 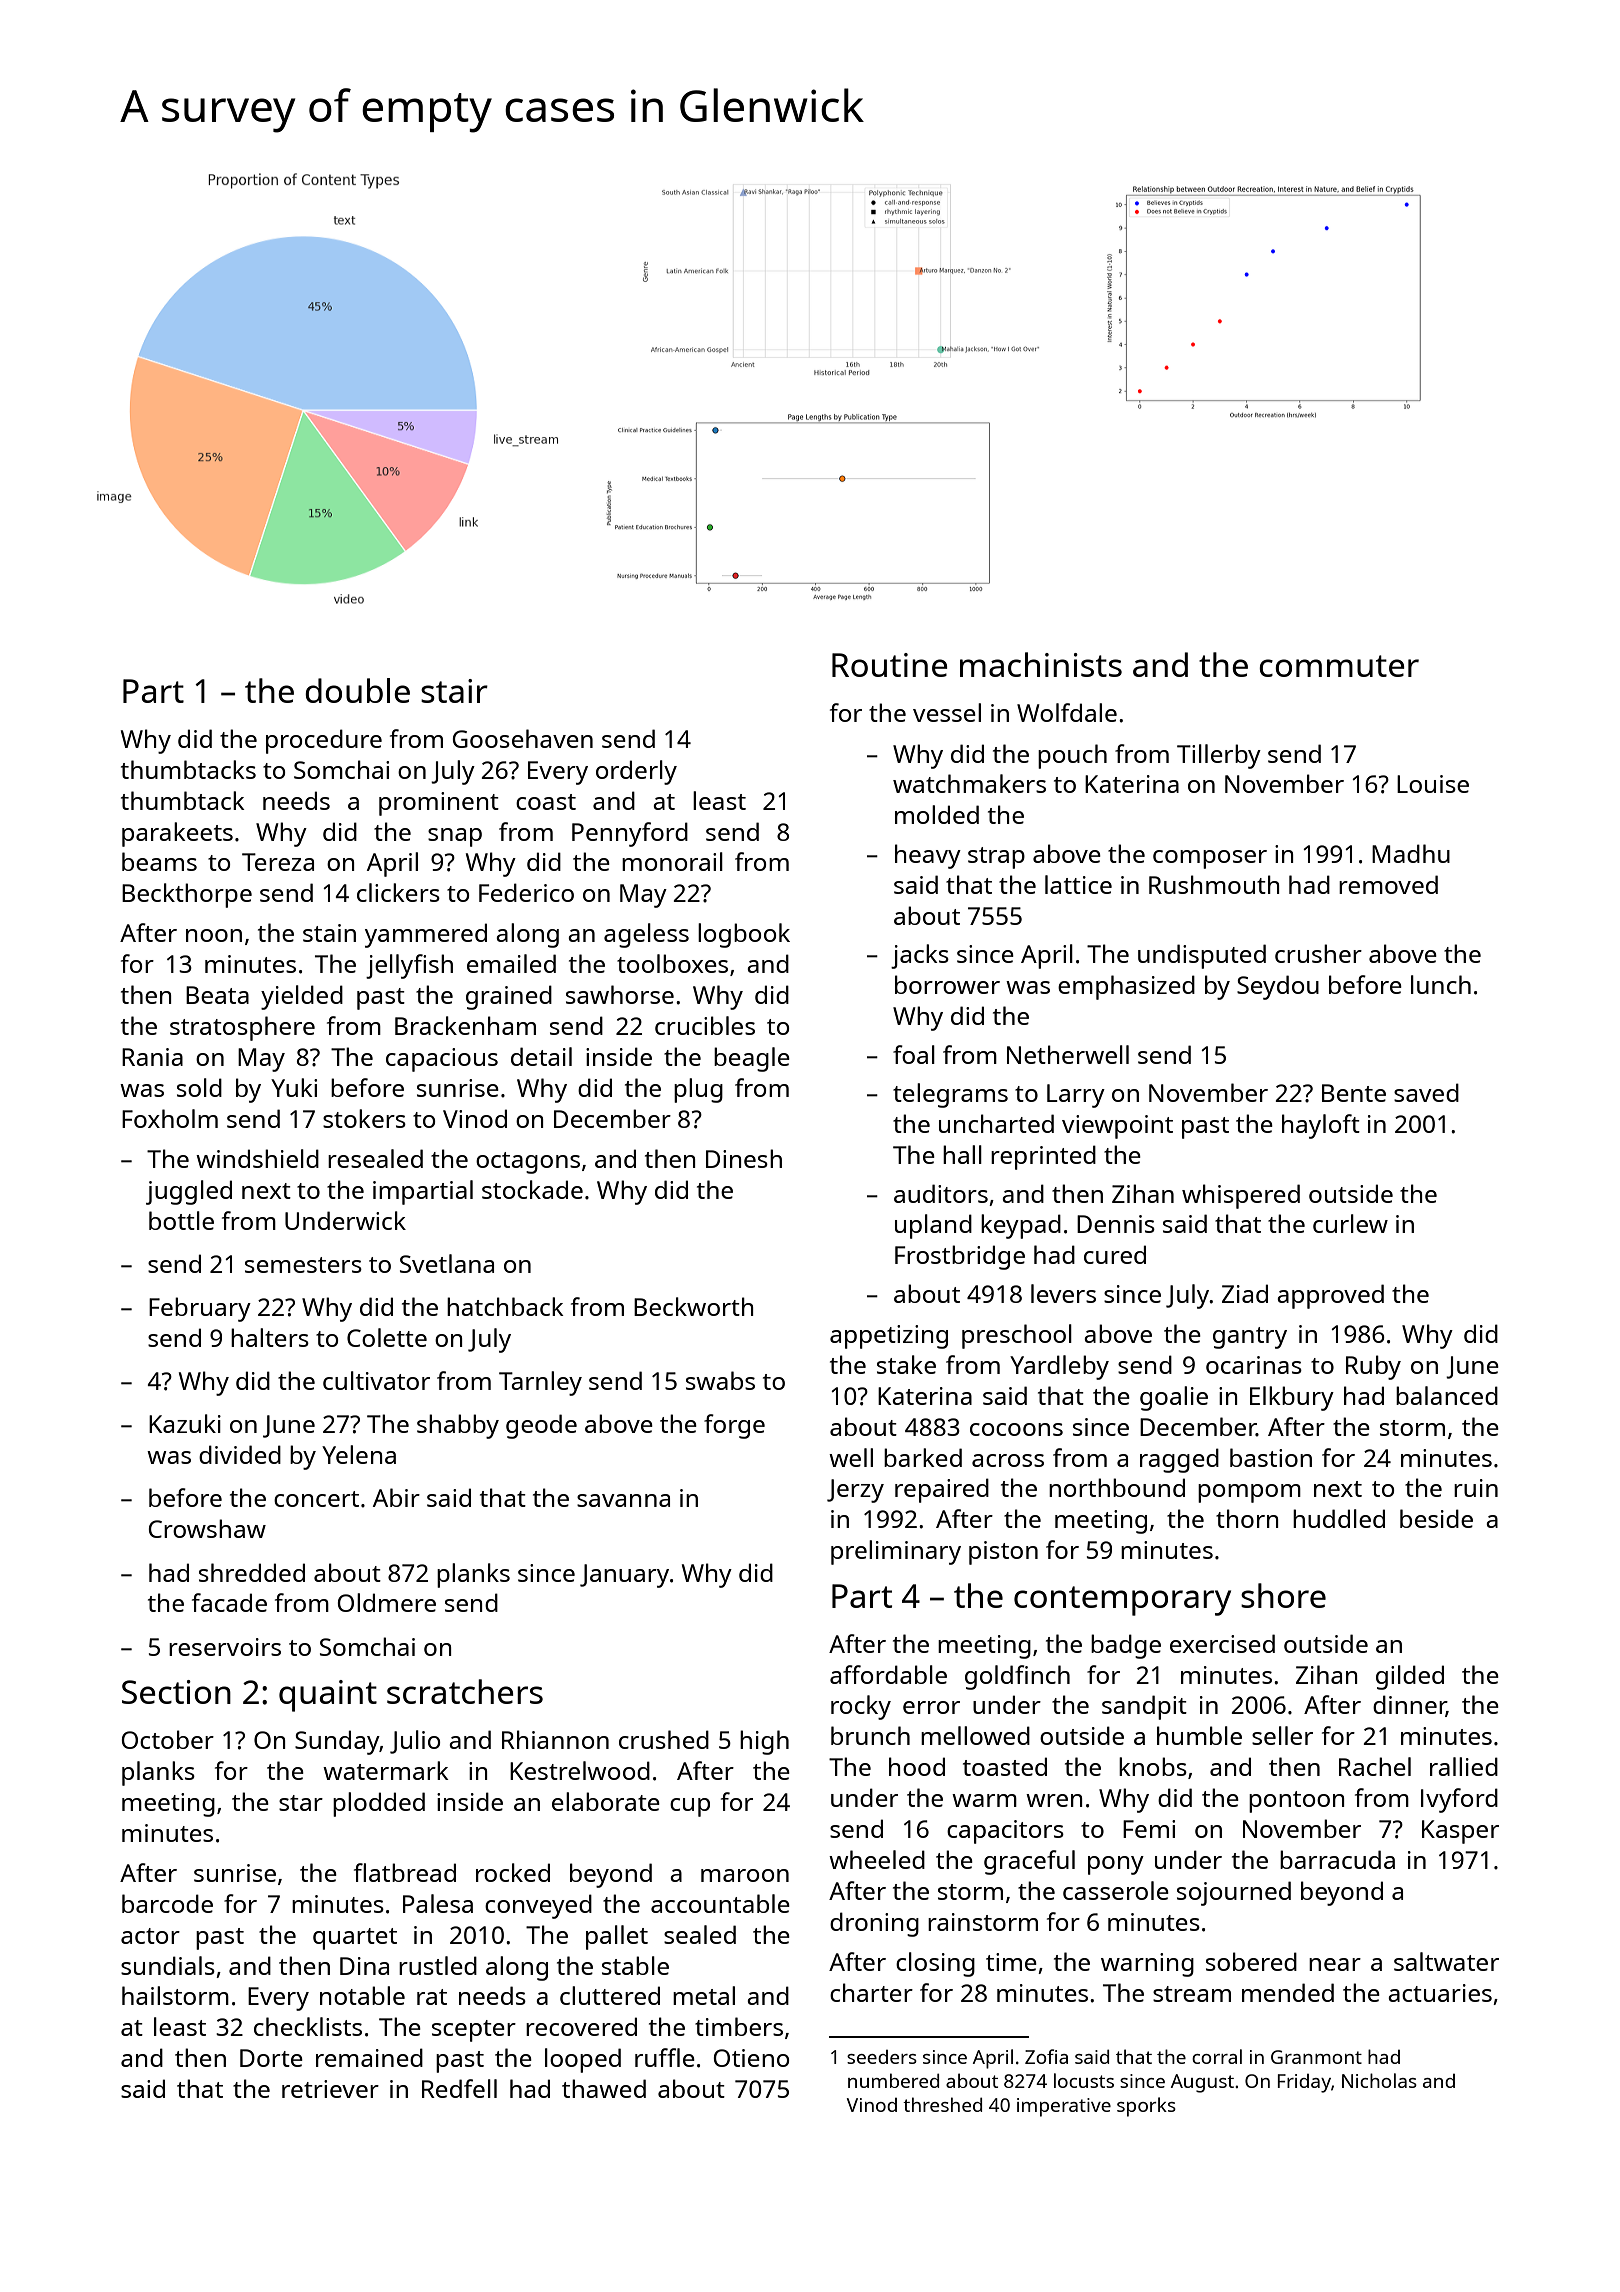 What do you see at coordinates (271, 2058) in the image?
I see `Dorte` at bounding box center [271, 2058].
